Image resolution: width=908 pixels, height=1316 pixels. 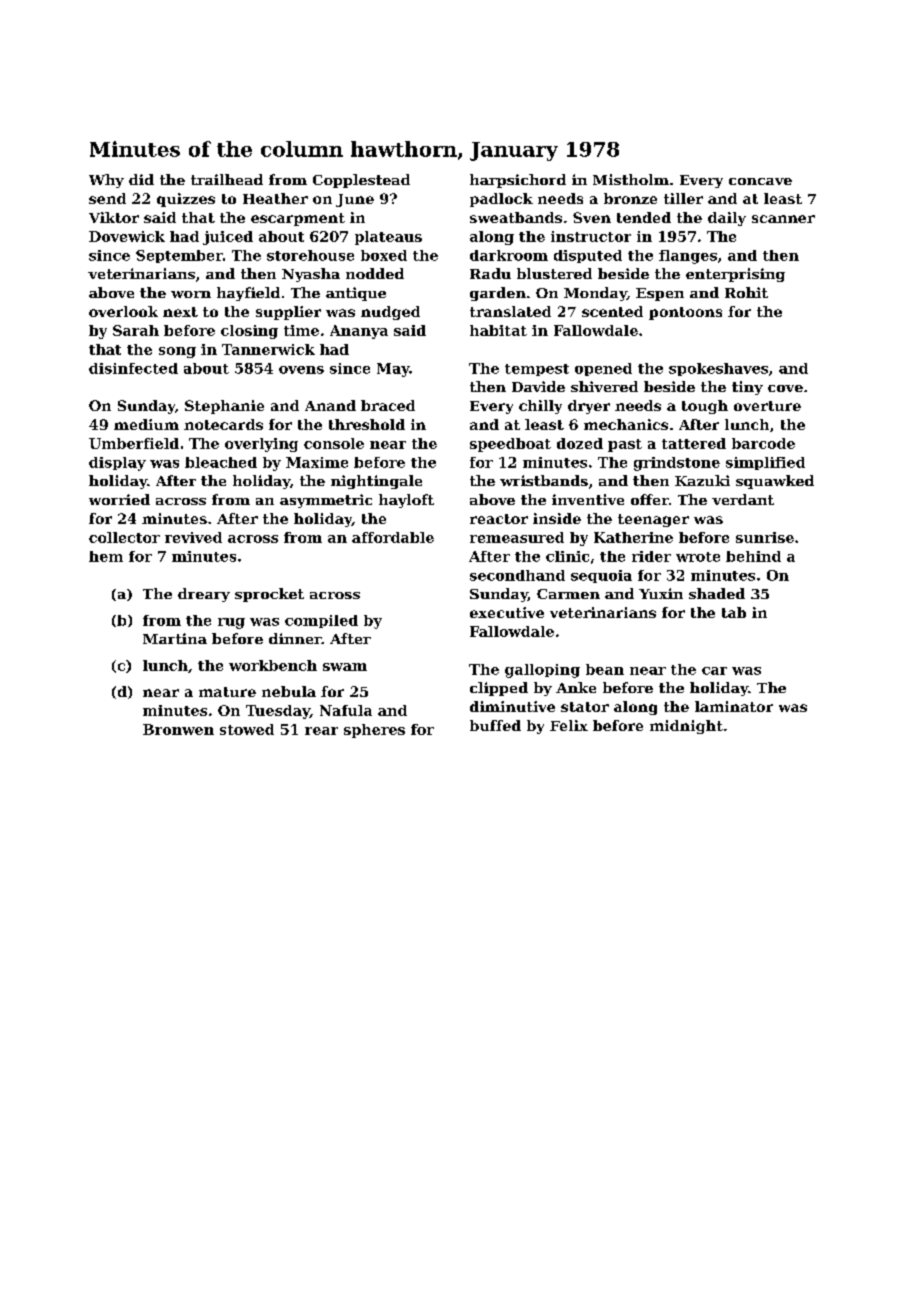 What do you see at coordinates (374, 731) in the screenshot?
I see `spheres` at bounding box center [374, 731].
